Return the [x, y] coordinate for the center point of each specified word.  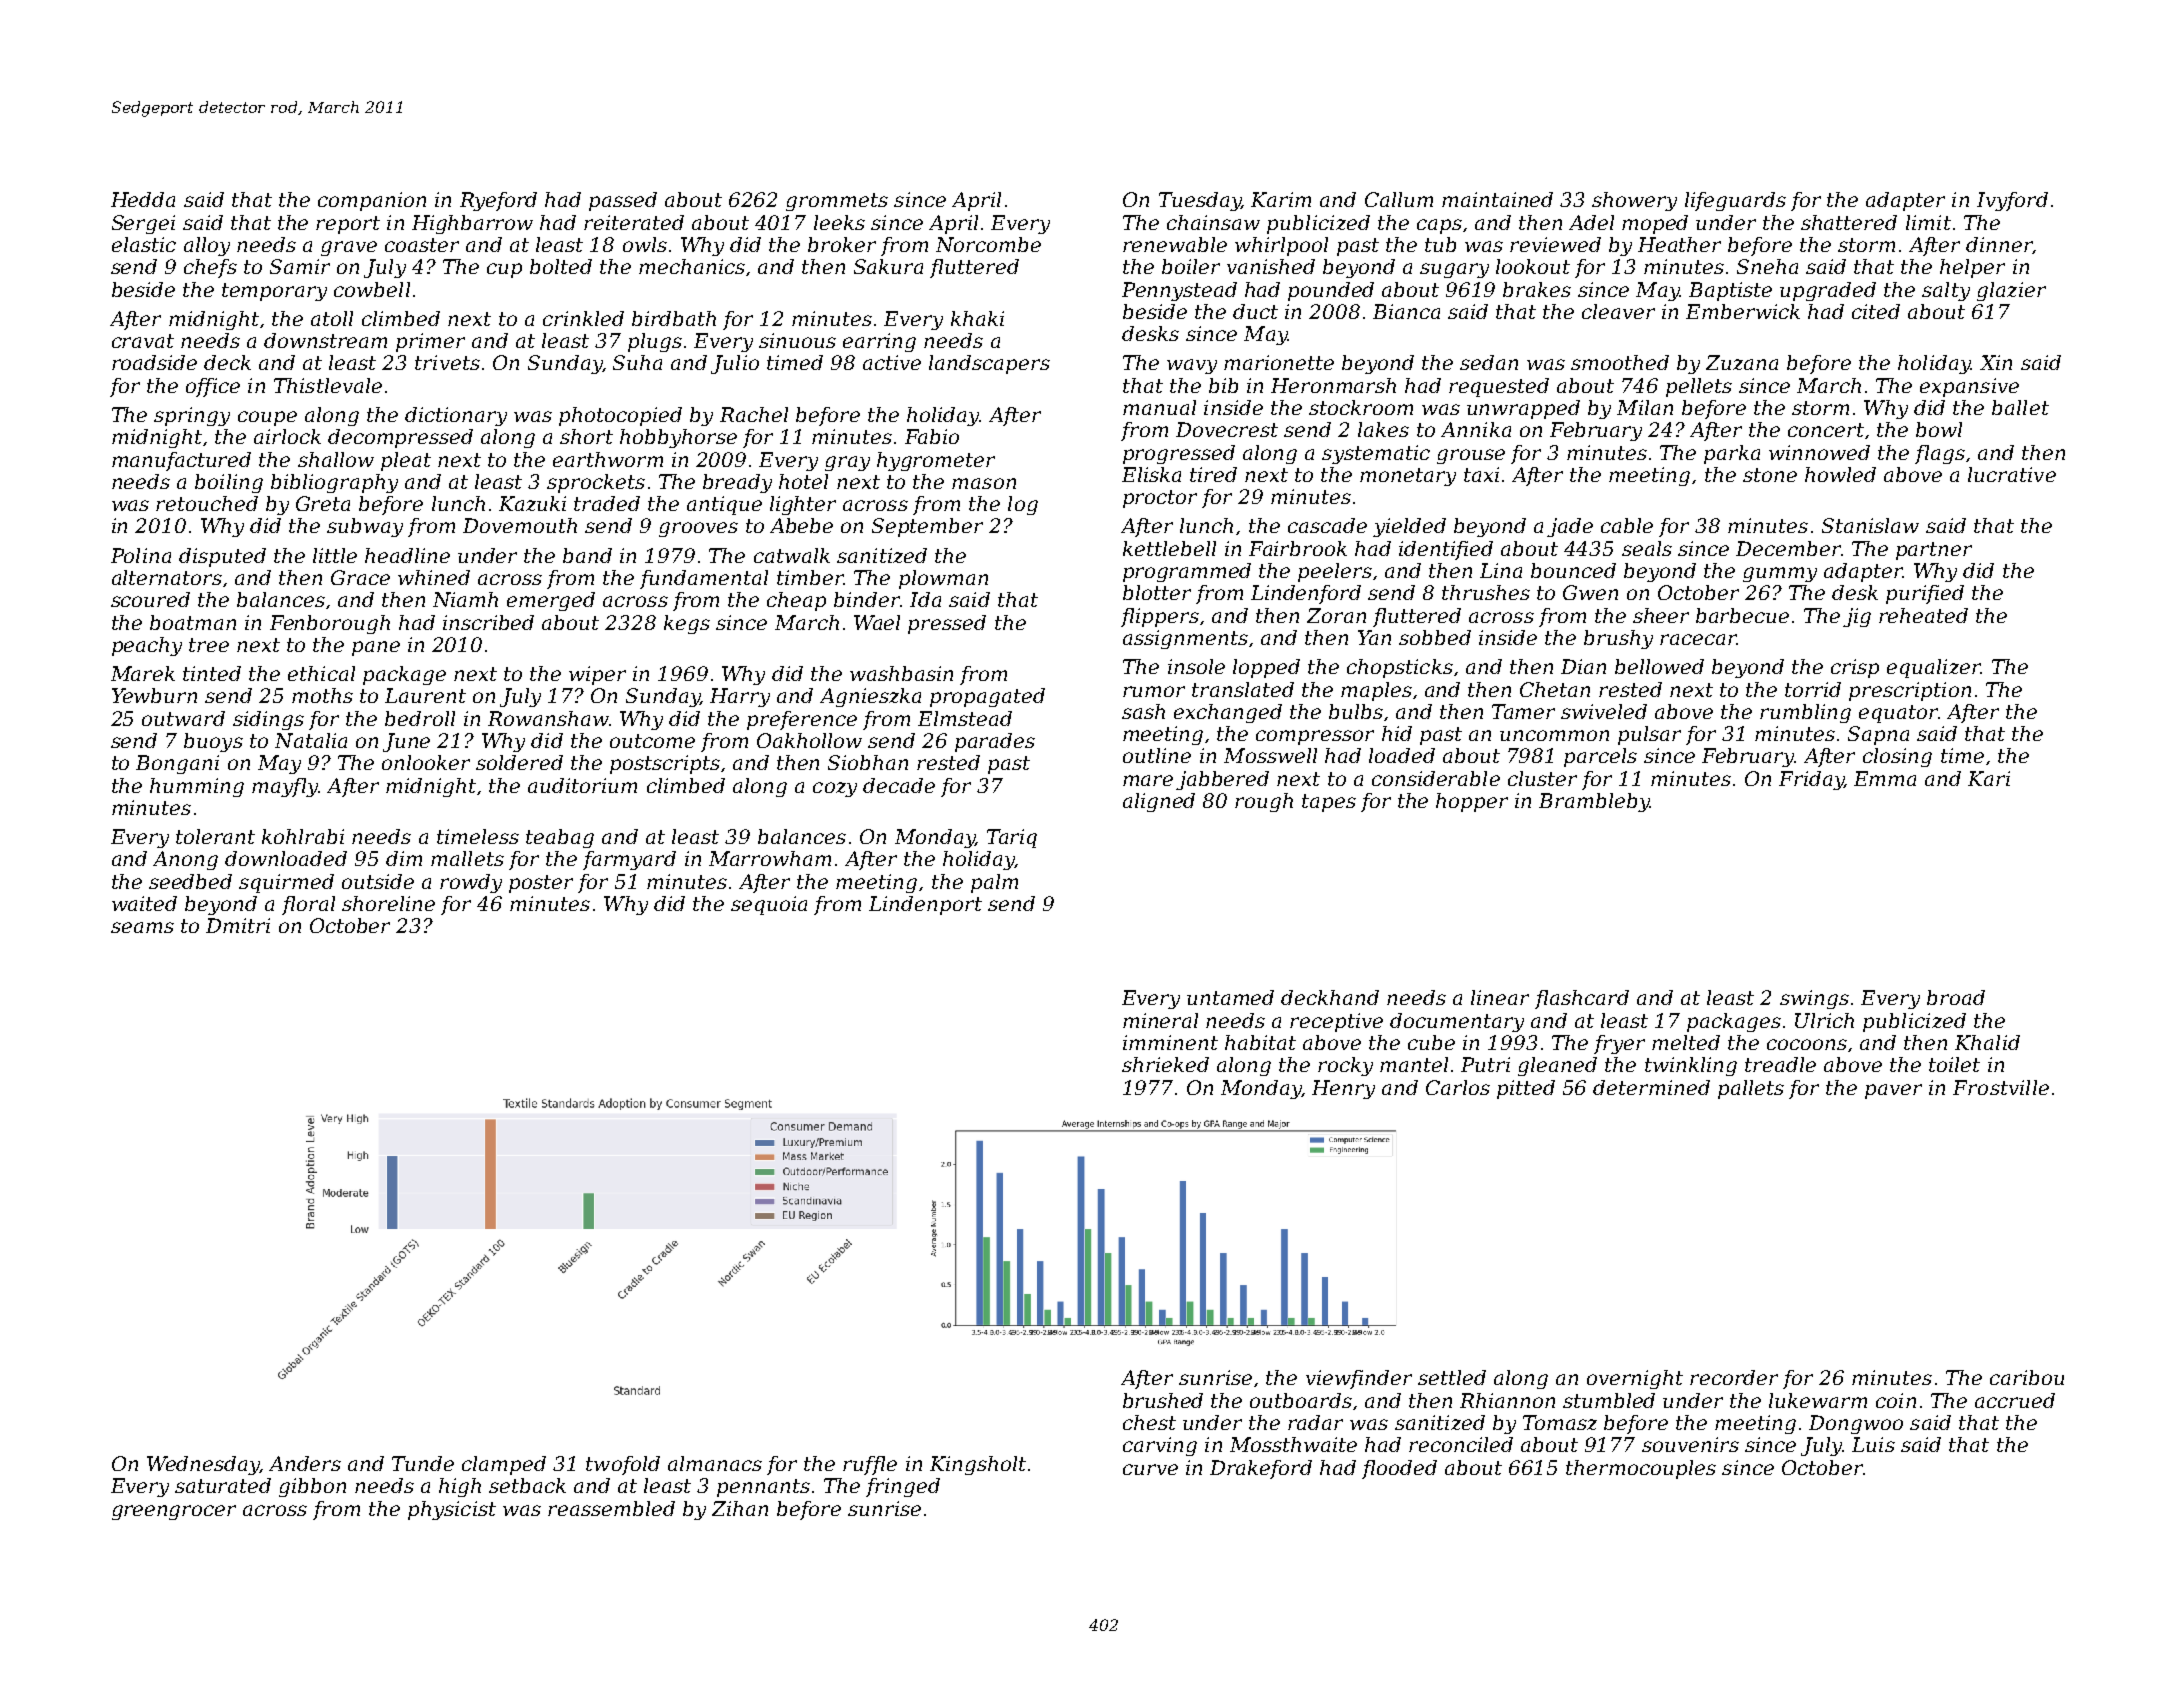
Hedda [143, 199]
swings [1814, 999]
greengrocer [174, 1512]
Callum [1399, 199]
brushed [1163, 1400]
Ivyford [2012, 201]
